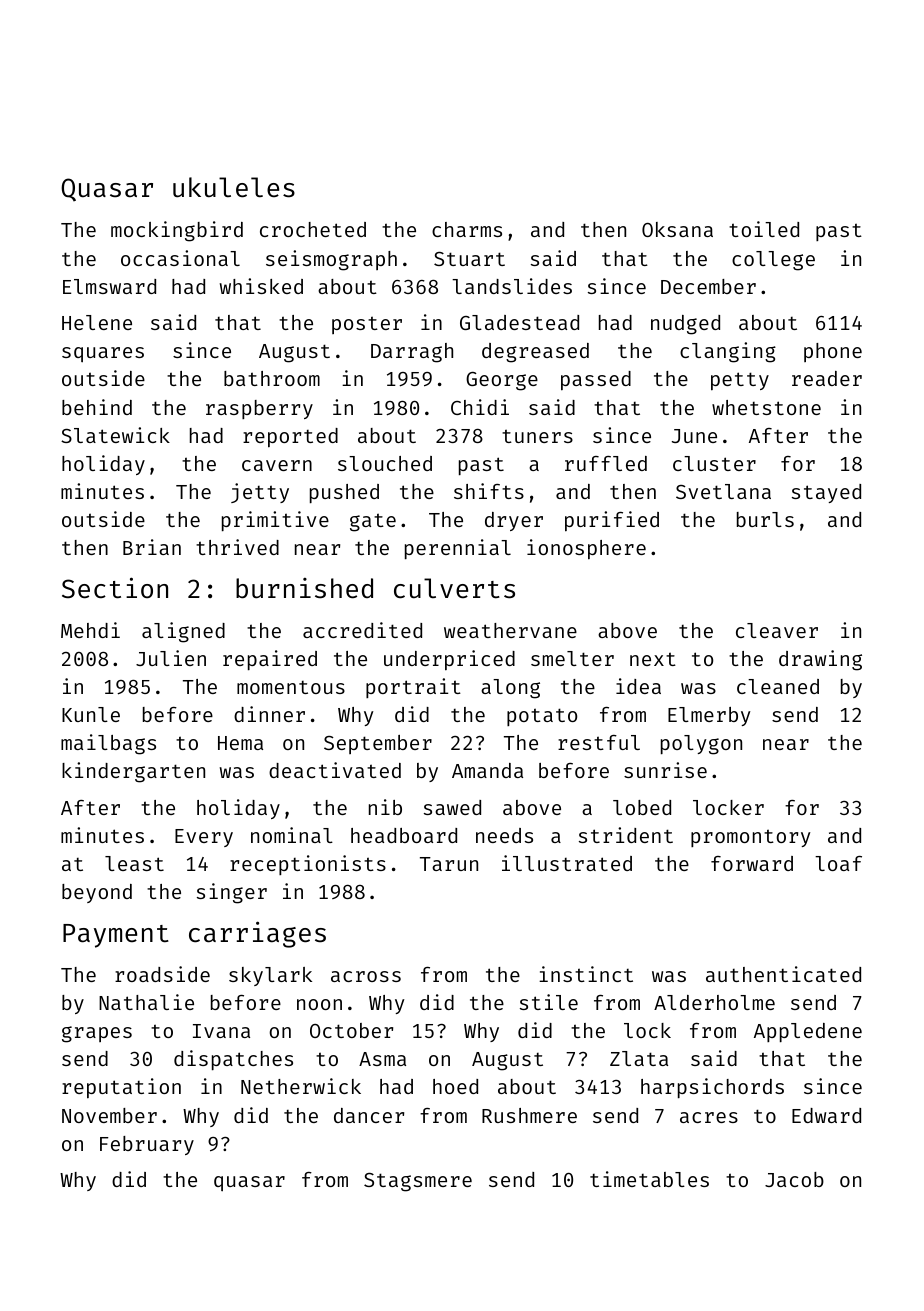 The image size is (924, 1311). Describe the element at coordinates (366, 976) in the page. I see `across` at that location.
